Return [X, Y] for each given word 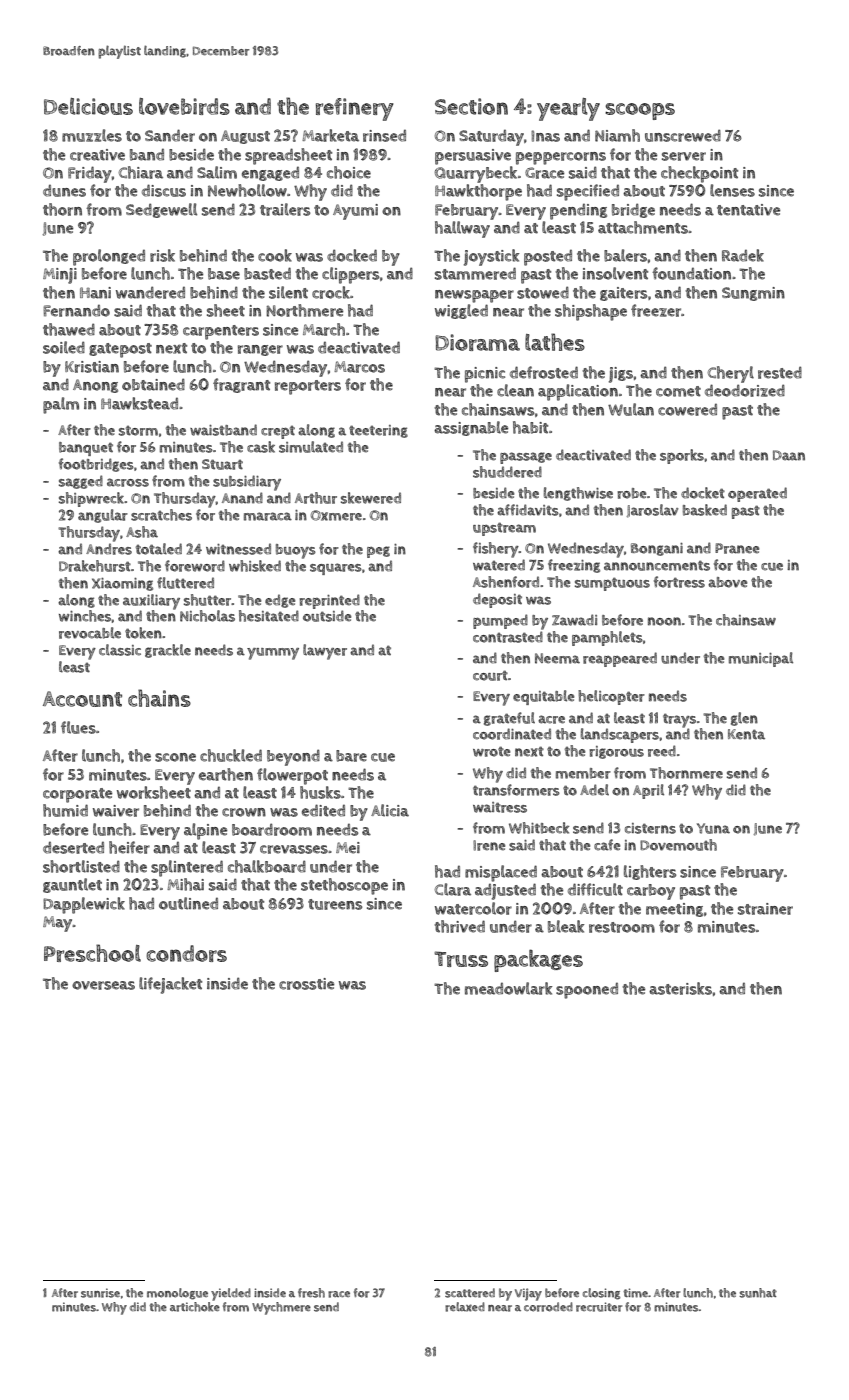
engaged [270, 174]
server [684, 156]
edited [323, 810]
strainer [765, 909]
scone [175, 757]
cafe [607, 845]
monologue [177, 1294]
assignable [471, 428]
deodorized [745, 390]
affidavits [528, 510]
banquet [86, 449]
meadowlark [509, 988]
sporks [682, 456]
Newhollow [247, 190]
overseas [103, 985]
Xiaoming [122, 584]
